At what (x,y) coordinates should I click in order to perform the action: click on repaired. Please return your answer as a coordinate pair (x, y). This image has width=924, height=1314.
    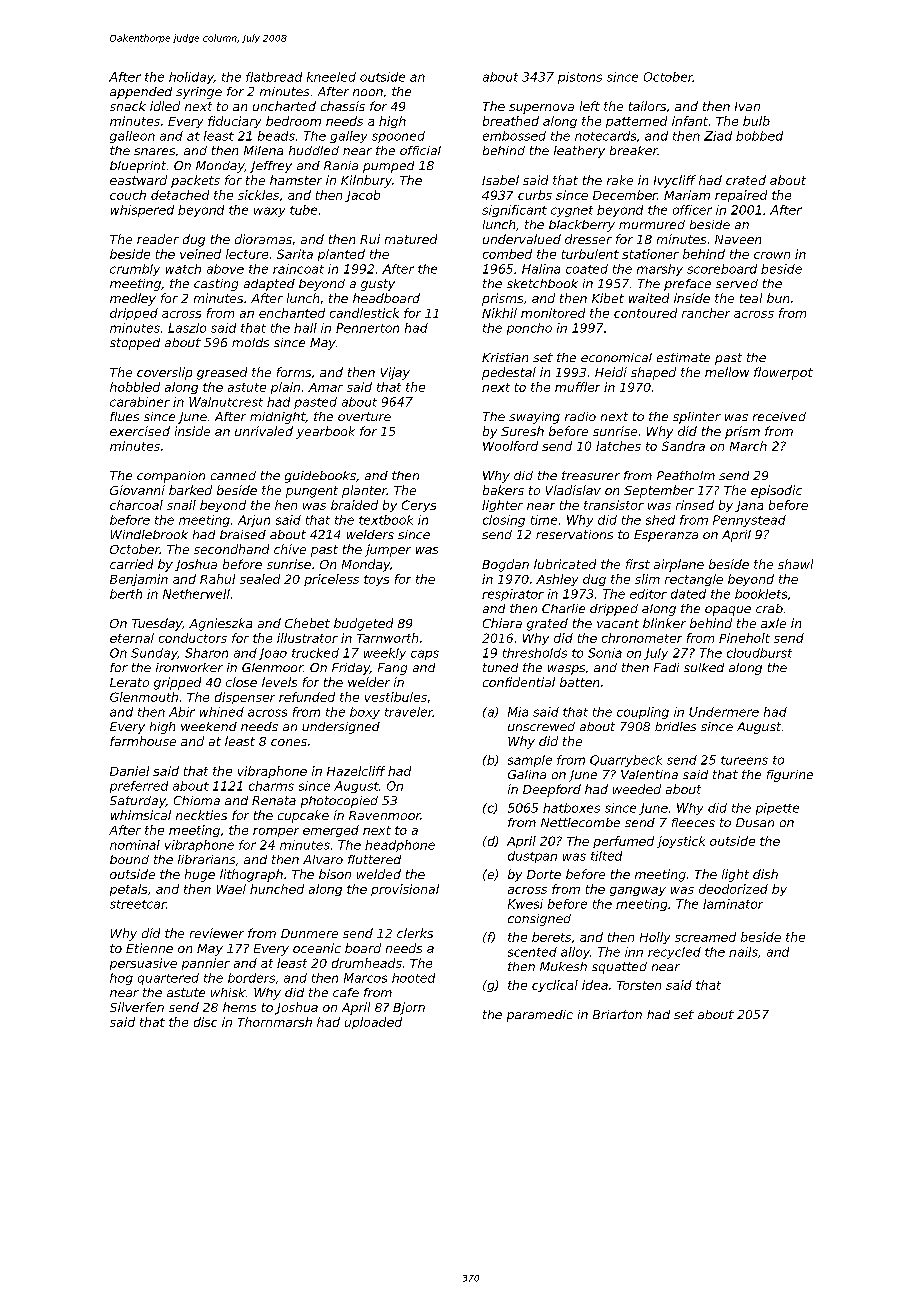
    Looking at the image, I should click on (741, 196).
